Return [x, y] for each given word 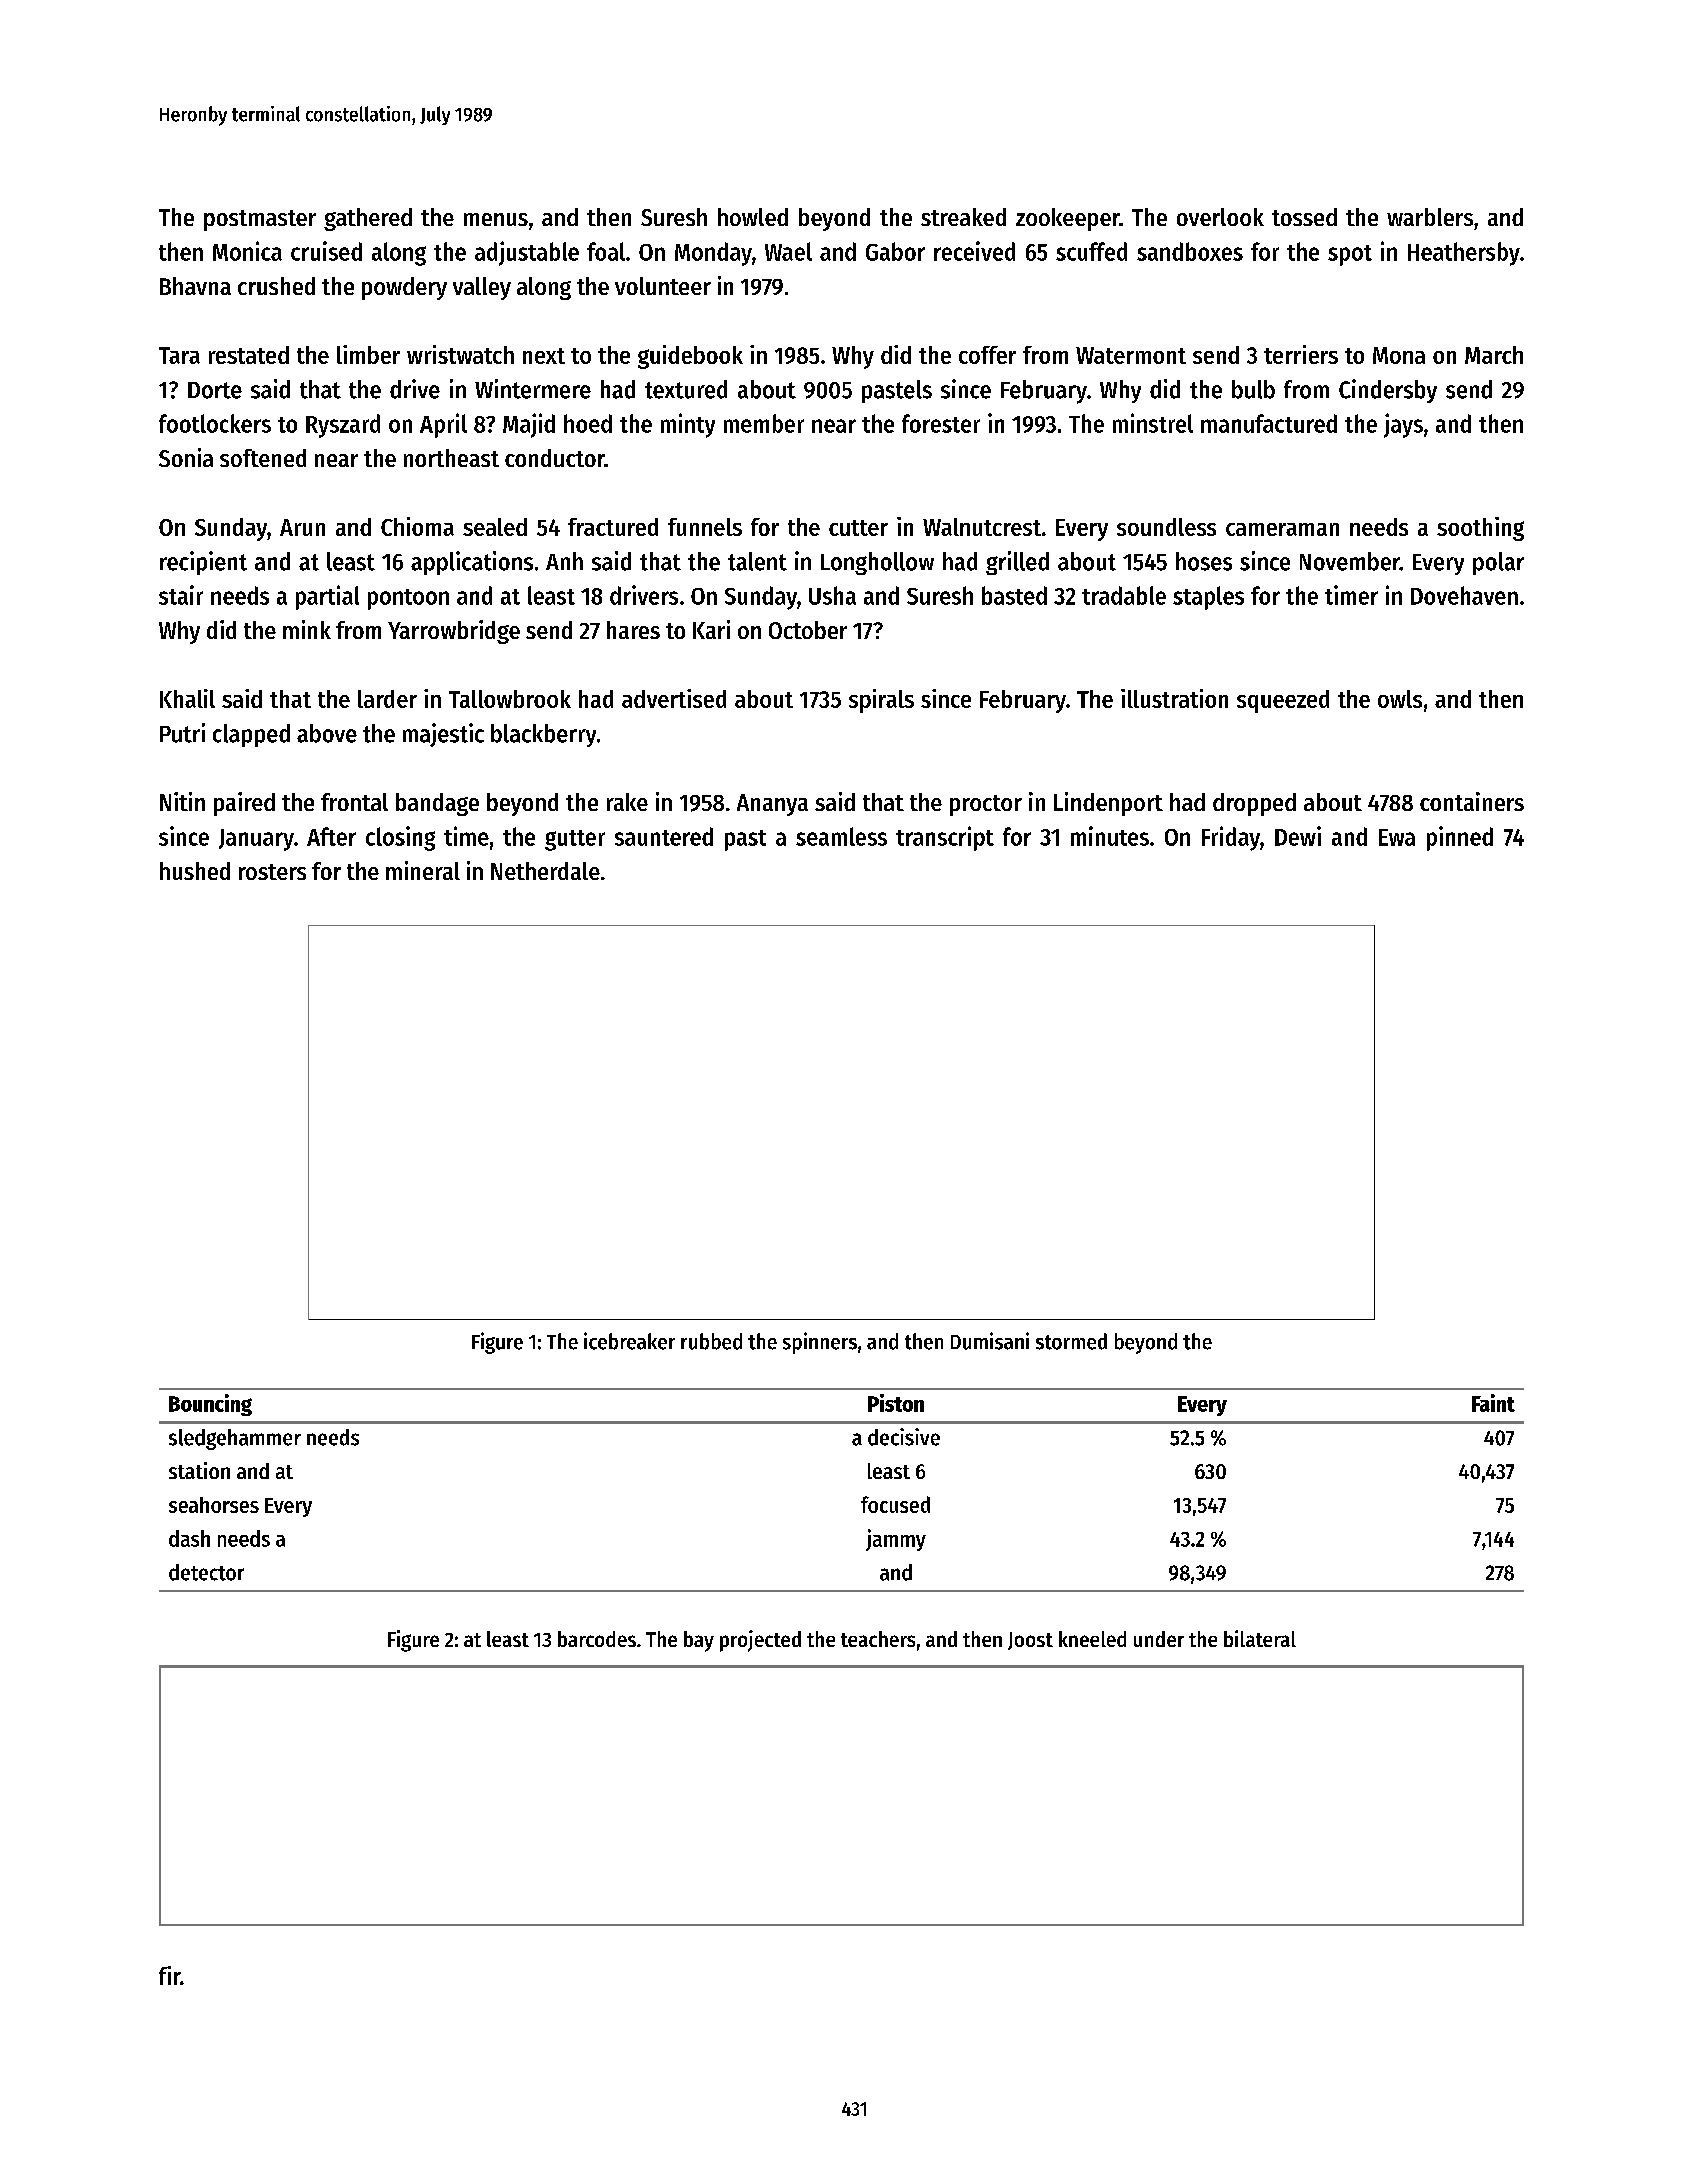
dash [189, 1538]
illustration [1174, 698]
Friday [1231, 838]
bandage [437, 804]
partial [327, 597]
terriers [1301, 354]
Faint [1493, 1403]
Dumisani [990, 1341]
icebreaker [629, 1341]
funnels [705, 527]
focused [895, 1504]
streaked [963, 217]
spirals [881, 701]
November [1350, 561]
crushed [276, 286]
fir [169, 1975]
